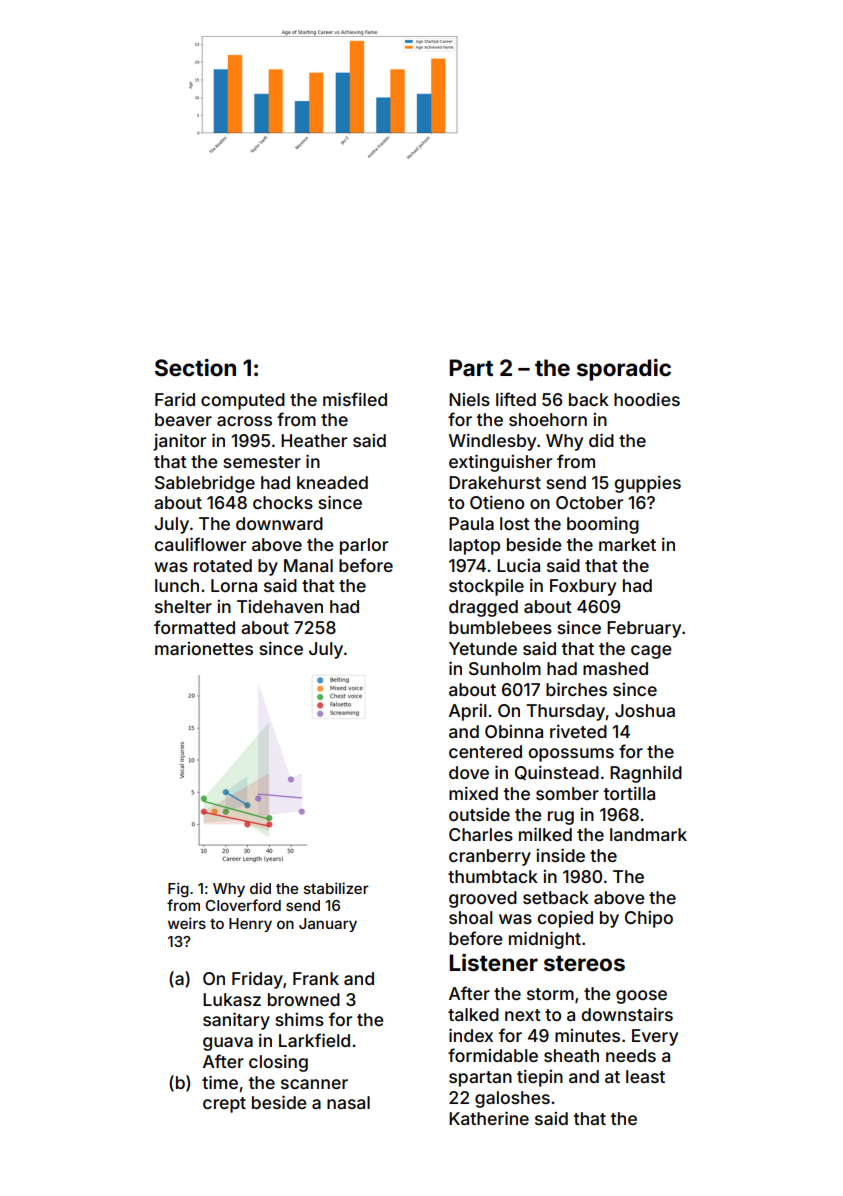 This image has width=843, height=1196. I want to click on sporadic, so click(624, 370).
